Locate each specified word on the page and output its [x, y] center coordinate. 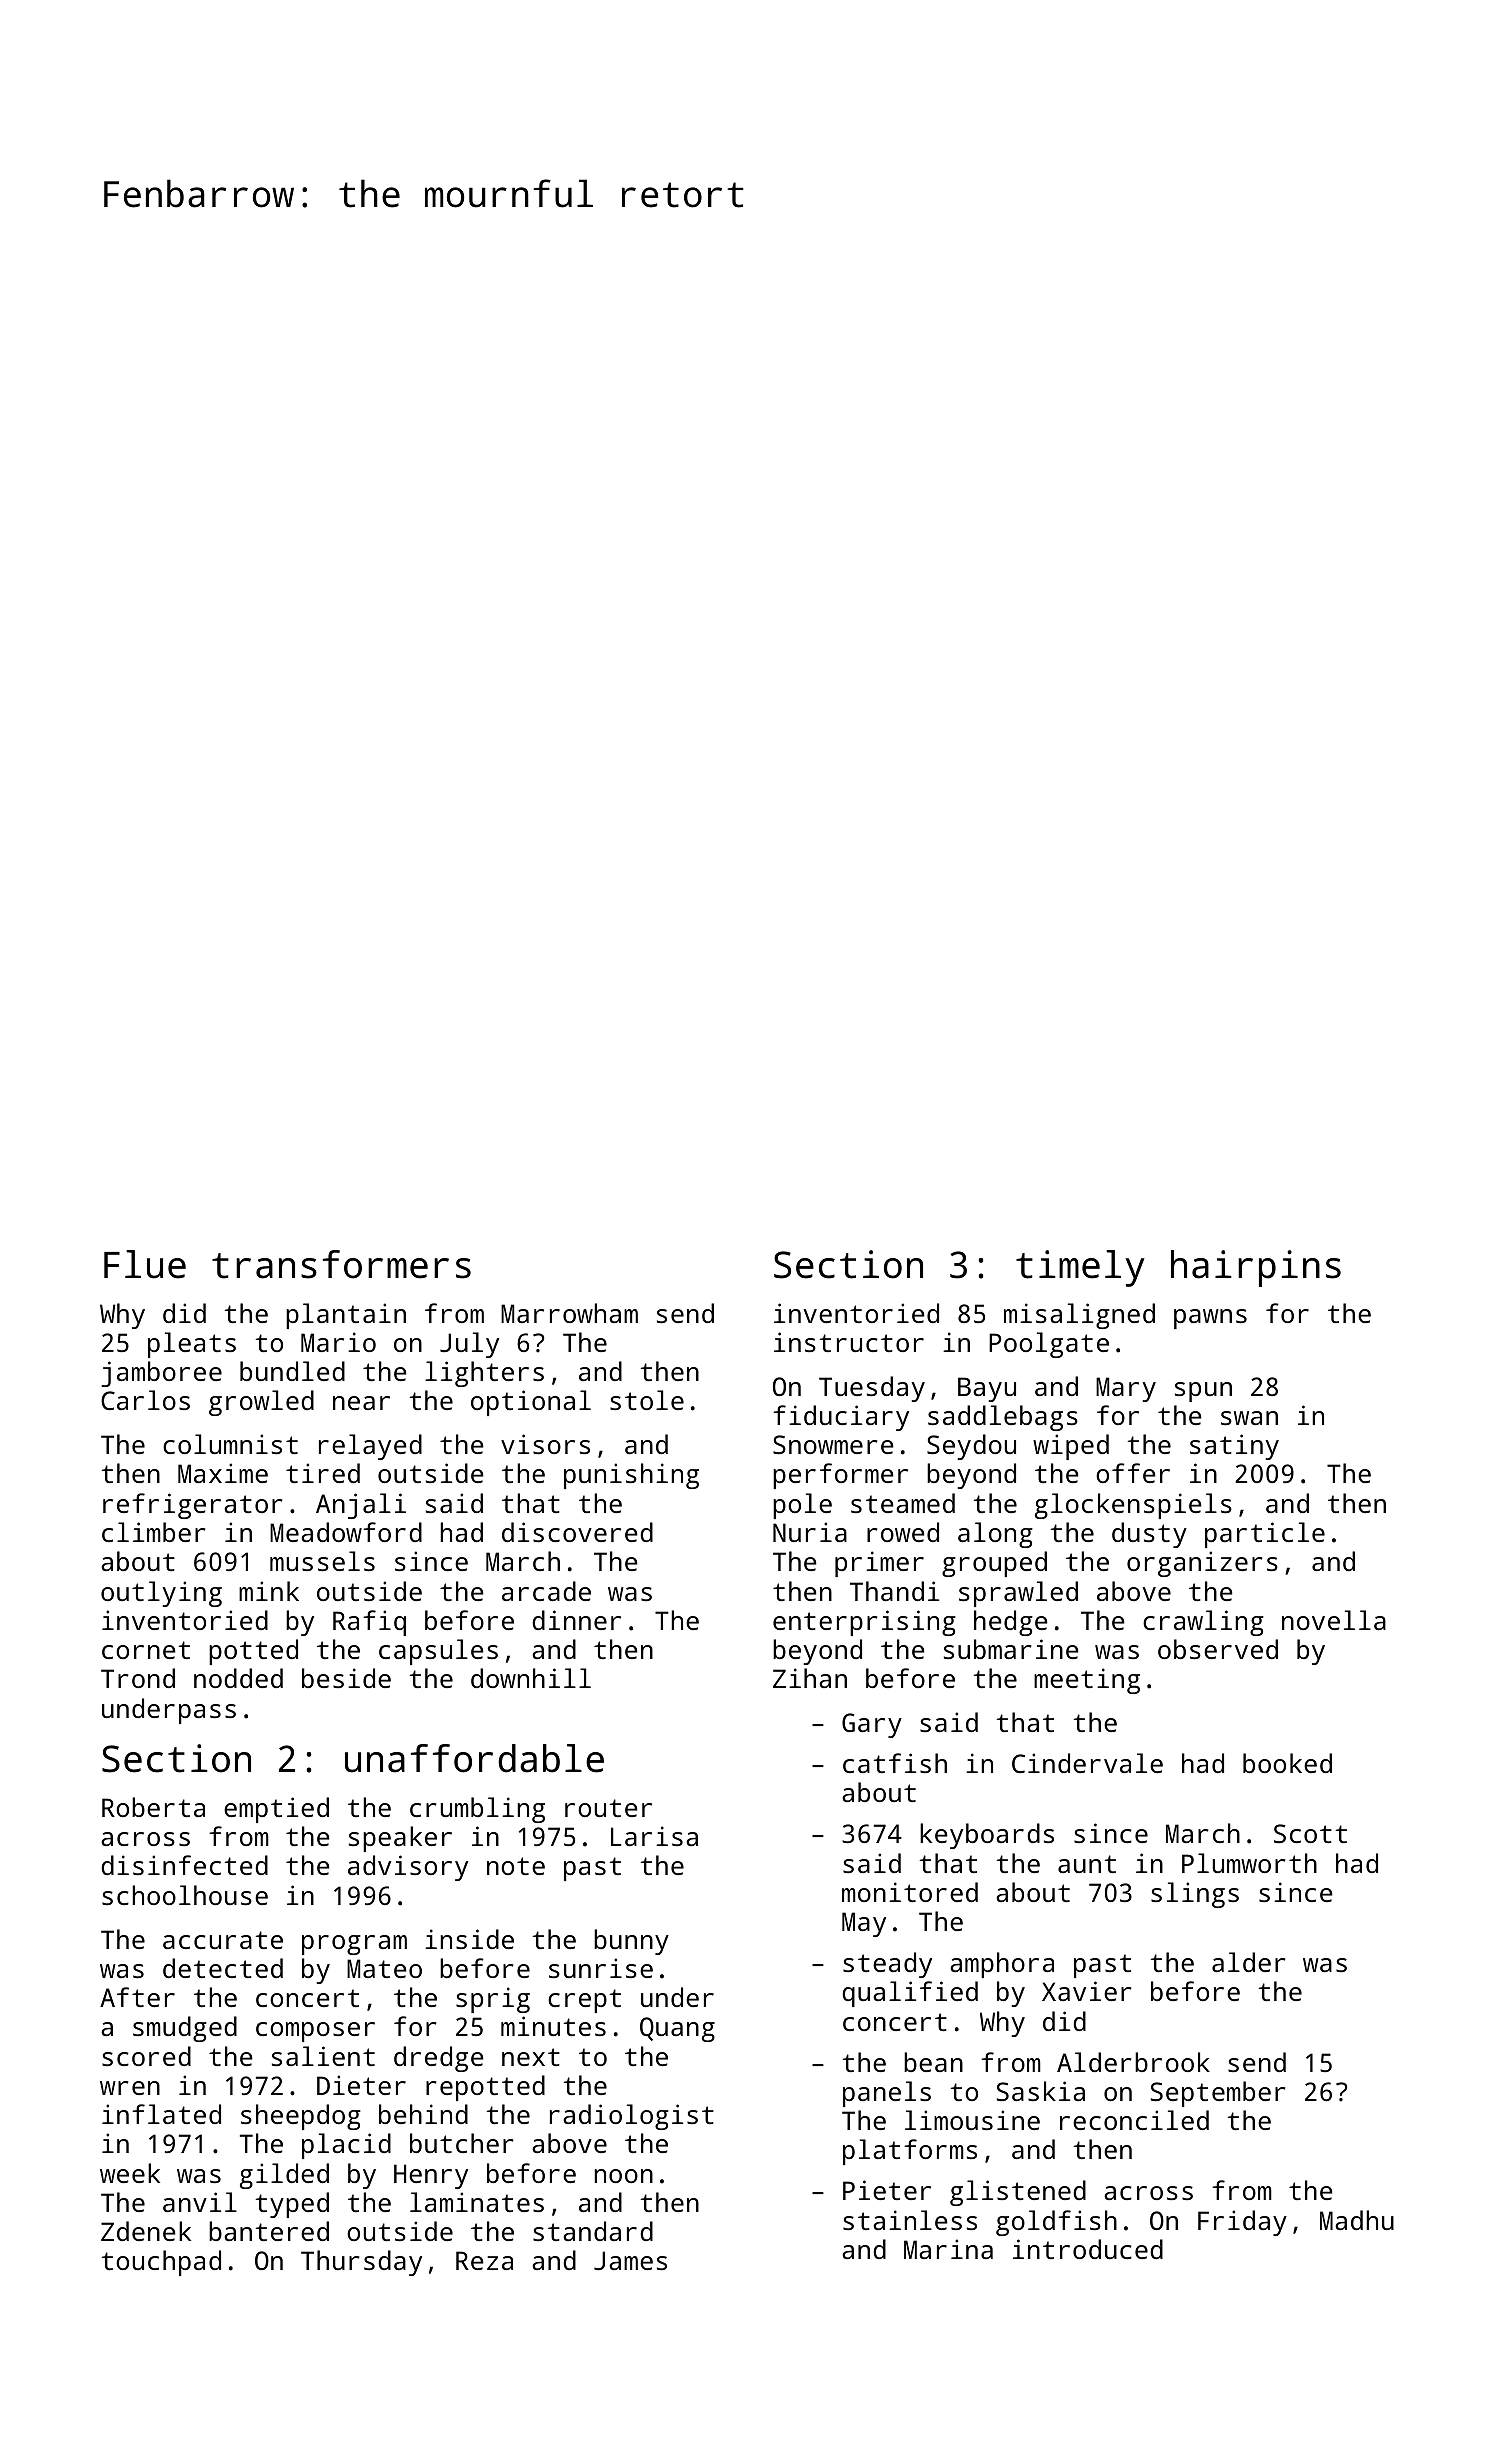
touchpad [161, 2263]
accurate [223, 1940]
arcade [546, 1591]
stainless [910, 2220]
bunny [631, 1942]
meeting [1087, 1681]
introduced [1088, 2249]
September [1218, 2094]
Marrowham [569, 1313]
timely [1080, 1268]
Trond [138, 1678]
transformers [341, 1264]
